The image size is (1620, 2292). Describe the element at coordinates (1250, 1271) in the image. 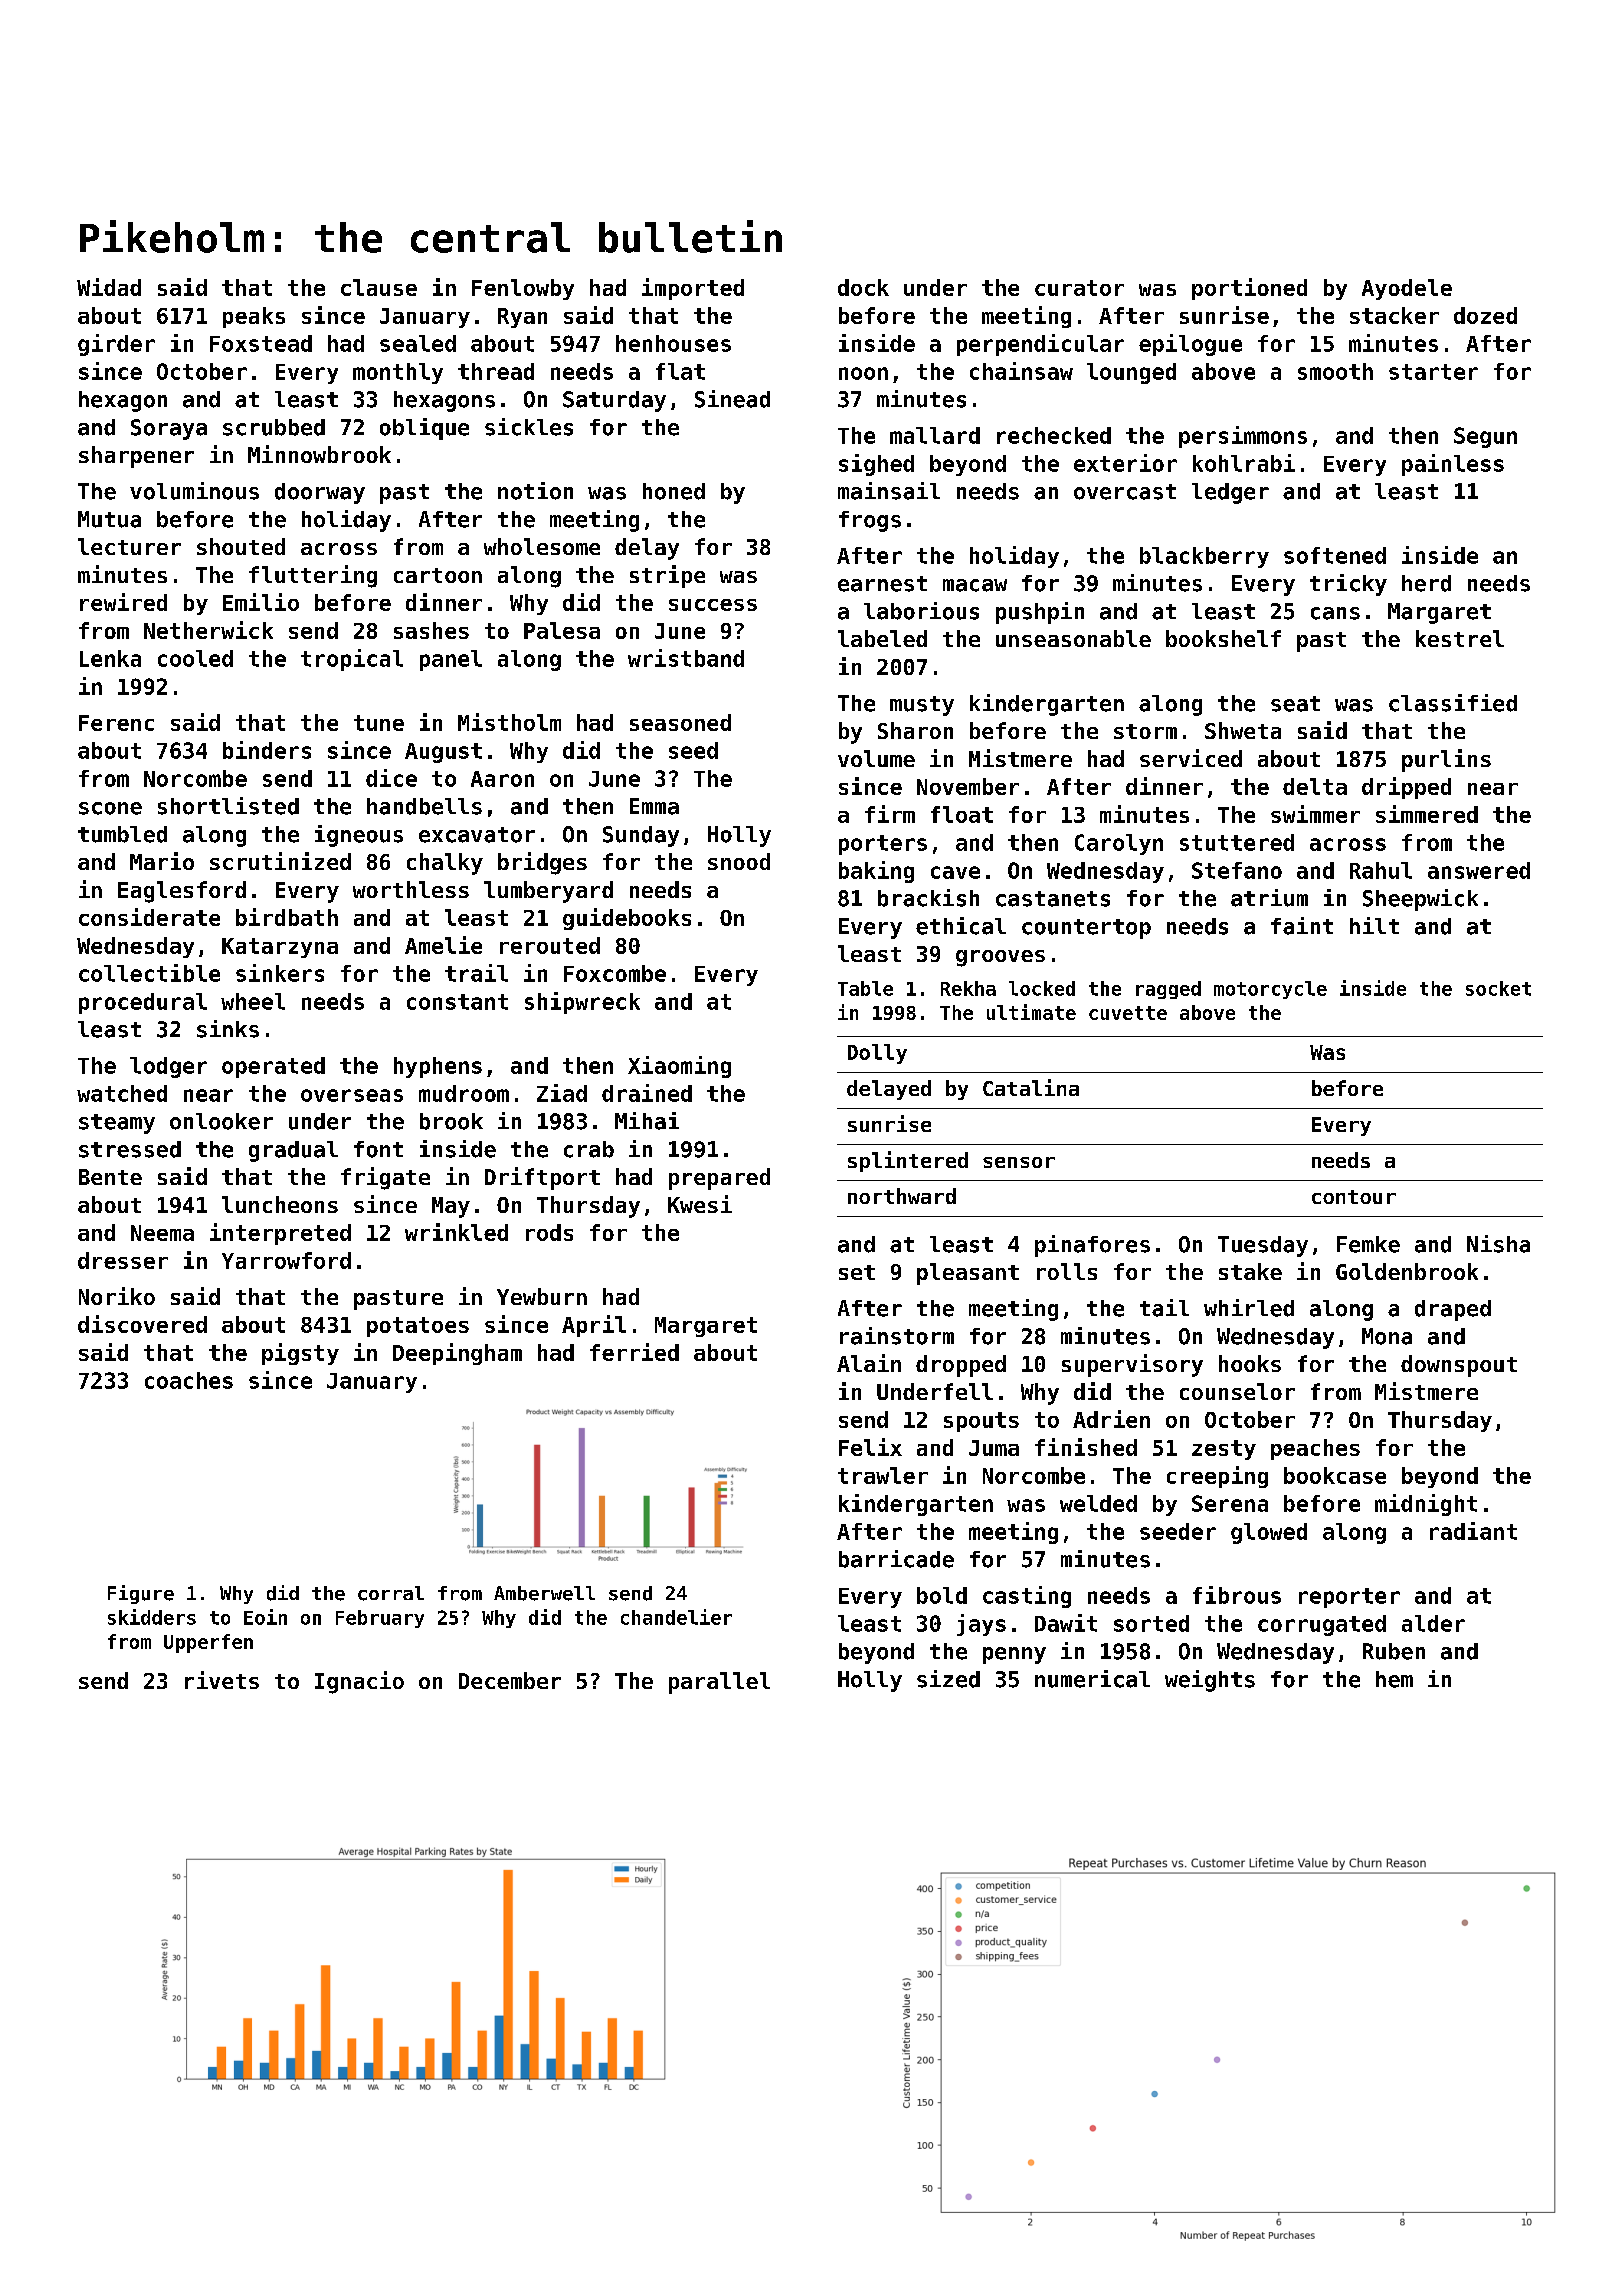

I see `stake` at that location.
